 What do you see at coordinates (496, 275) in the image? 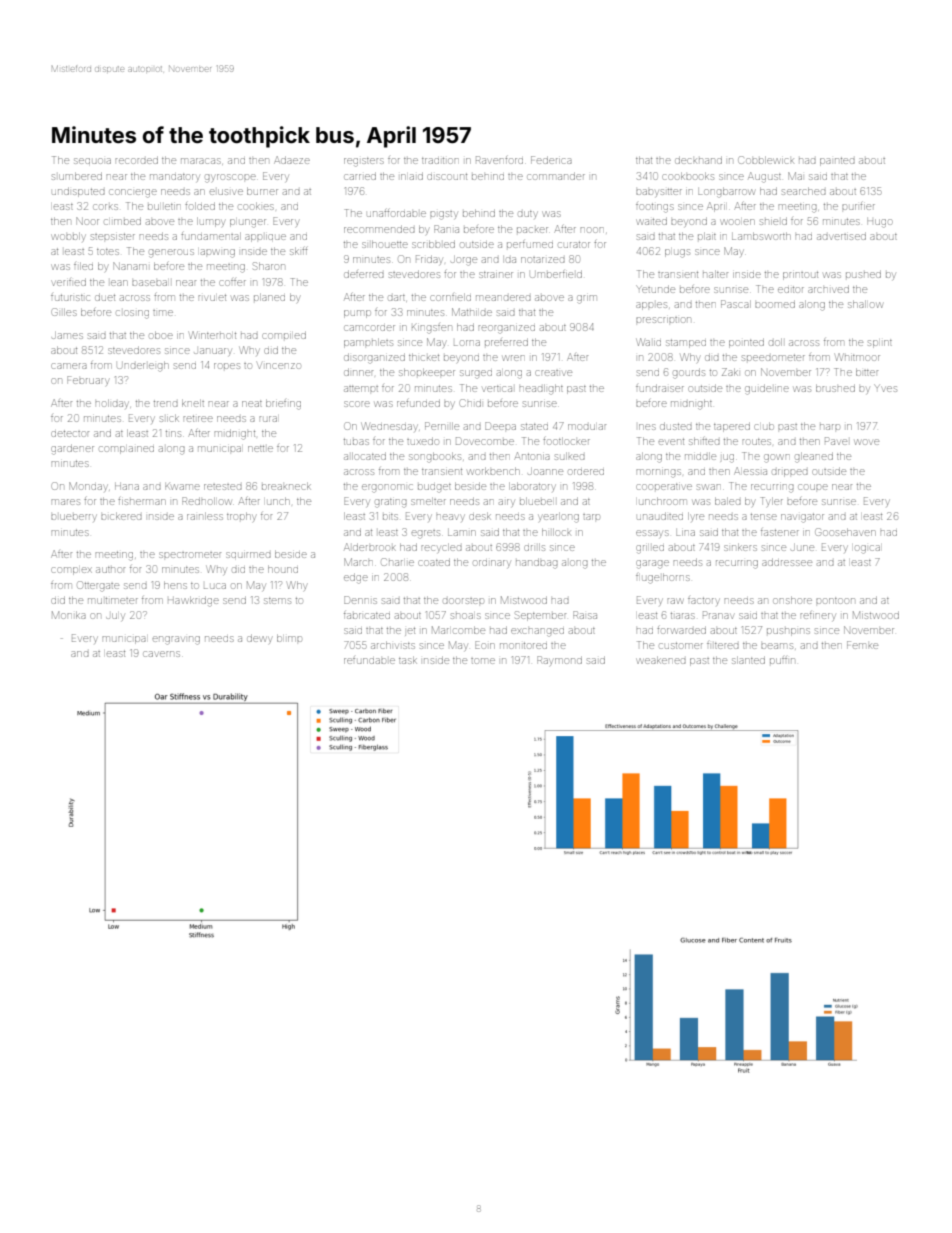
I see `strainer` at bounding box center [496, 275].
